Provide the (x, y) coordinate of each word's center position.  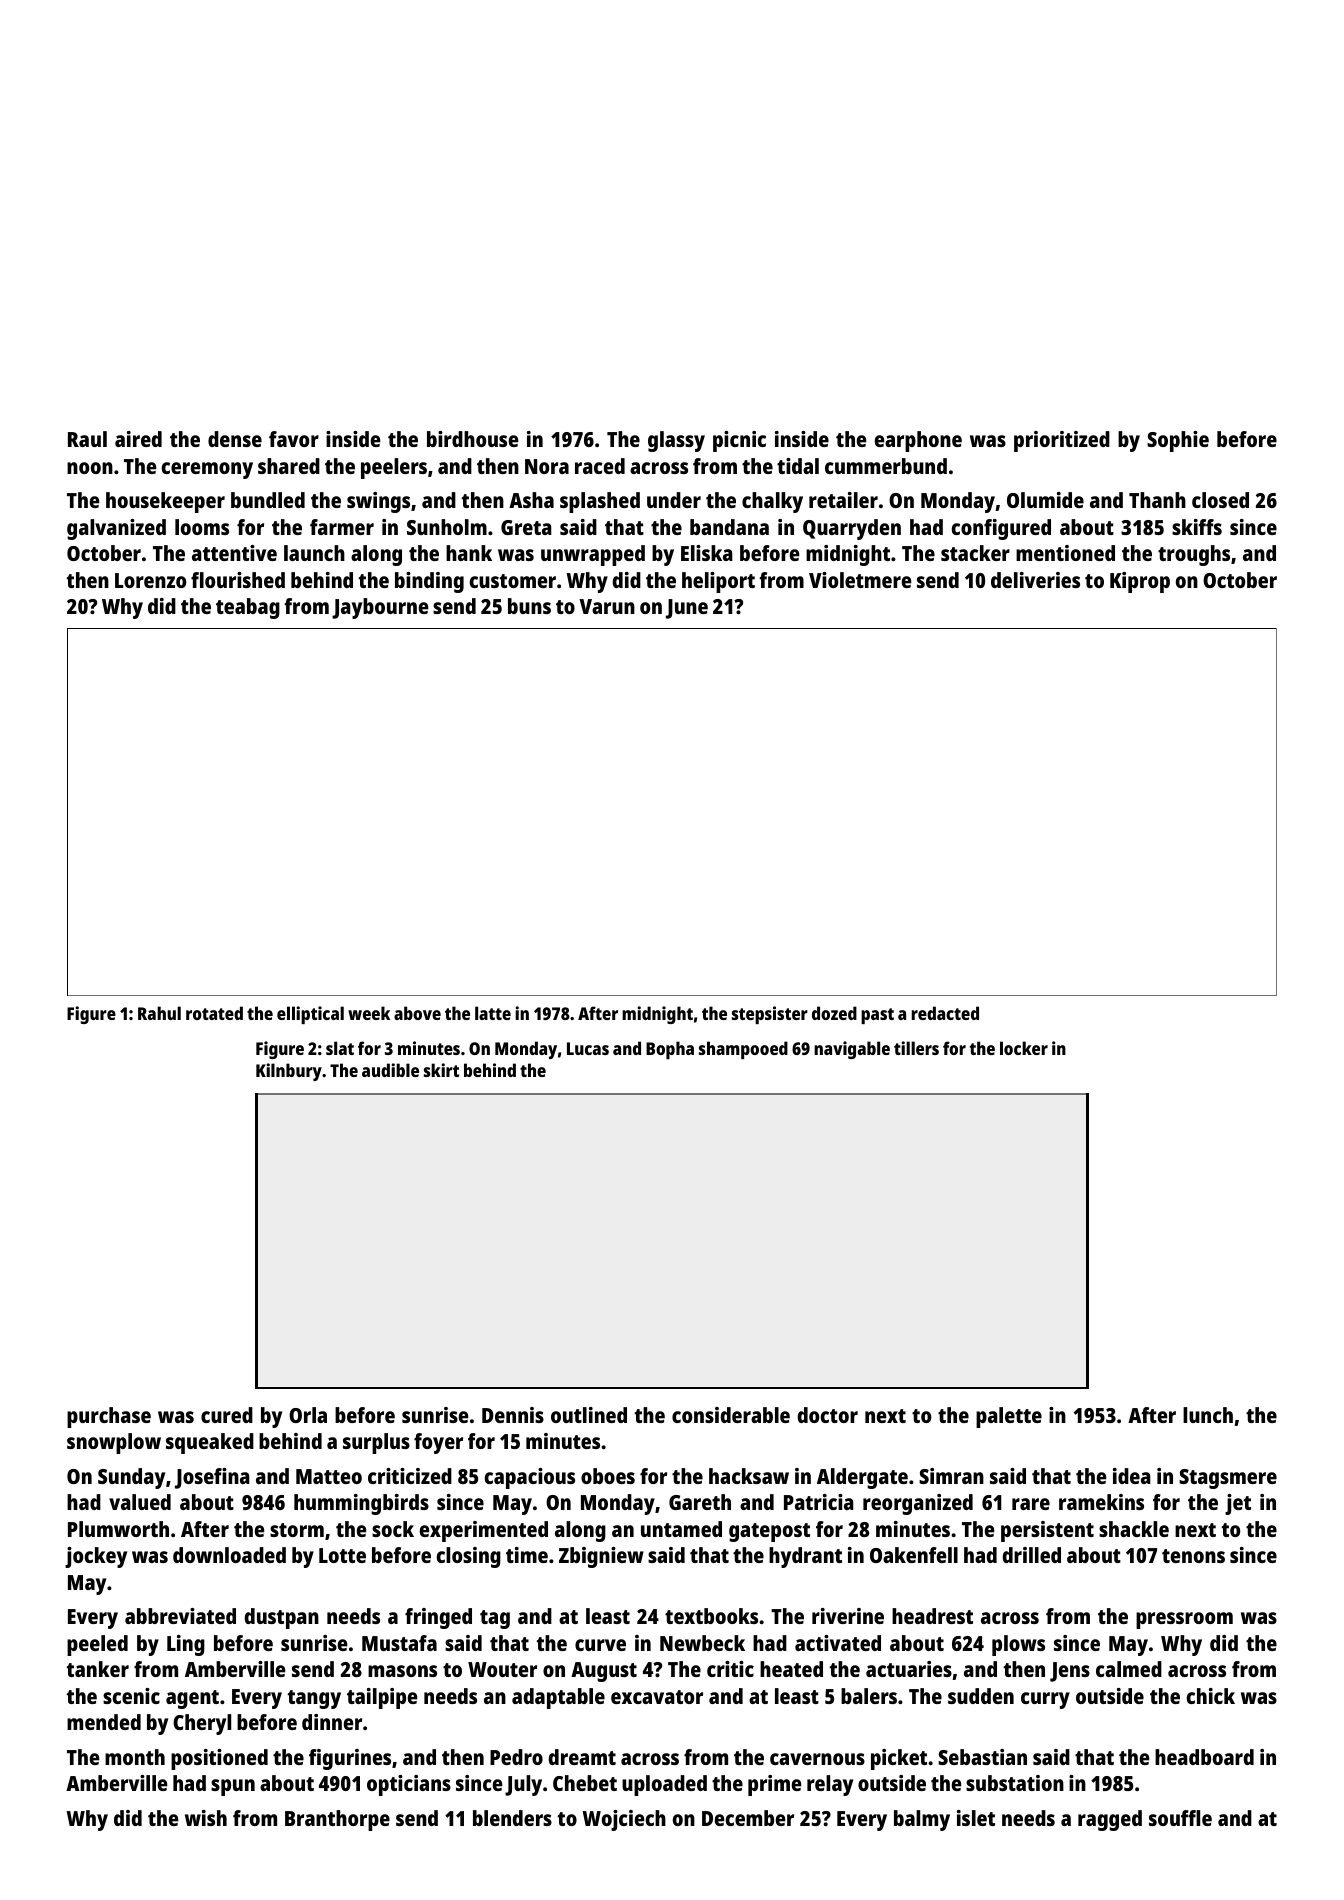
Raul (87, 439)
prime (775, 1785)
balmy (922, 1820)
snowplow (114, 1443)
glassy (676, 441)
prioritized (1062, 441)
